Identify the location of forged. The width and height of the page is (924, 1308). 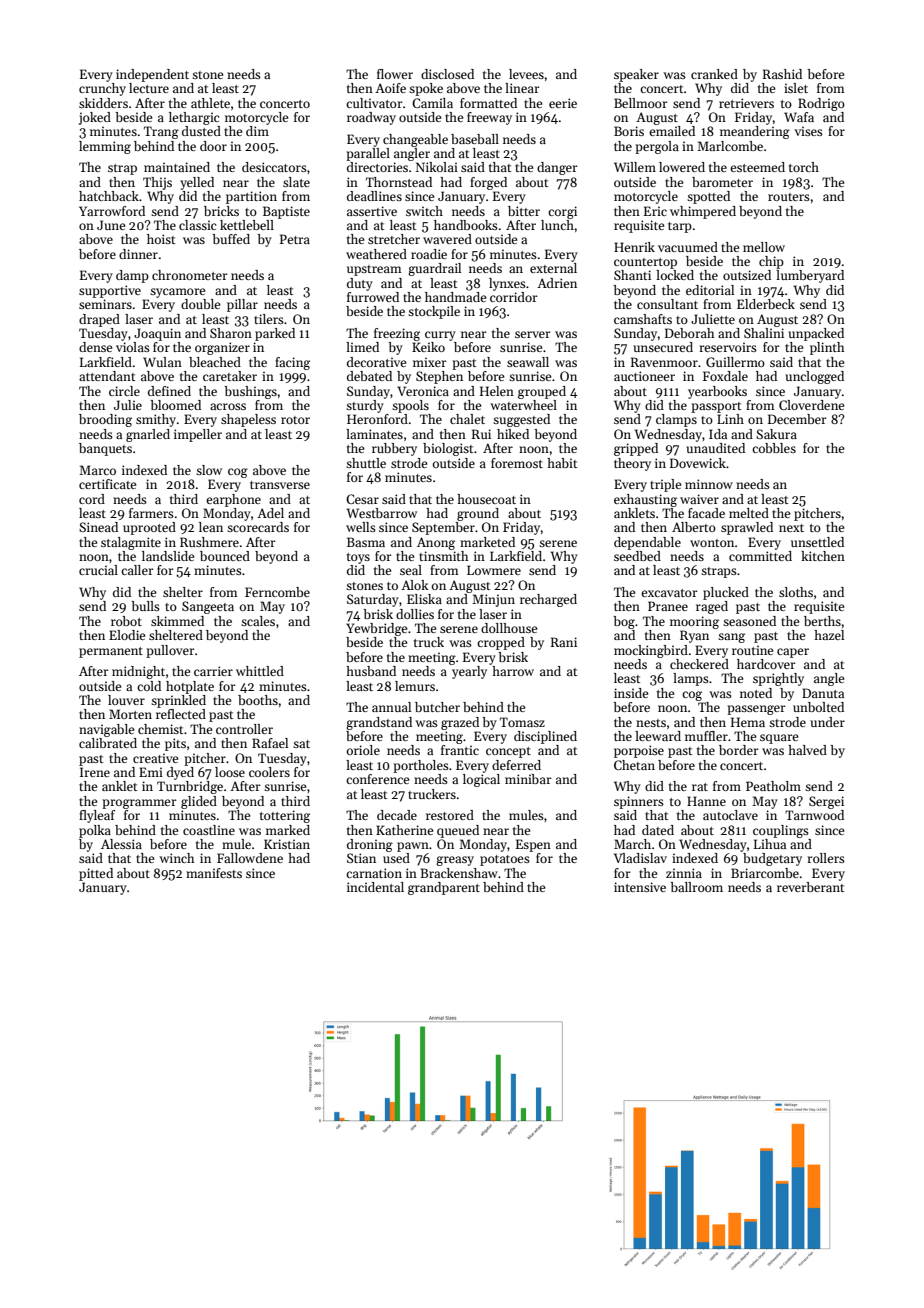
(488, 183).
